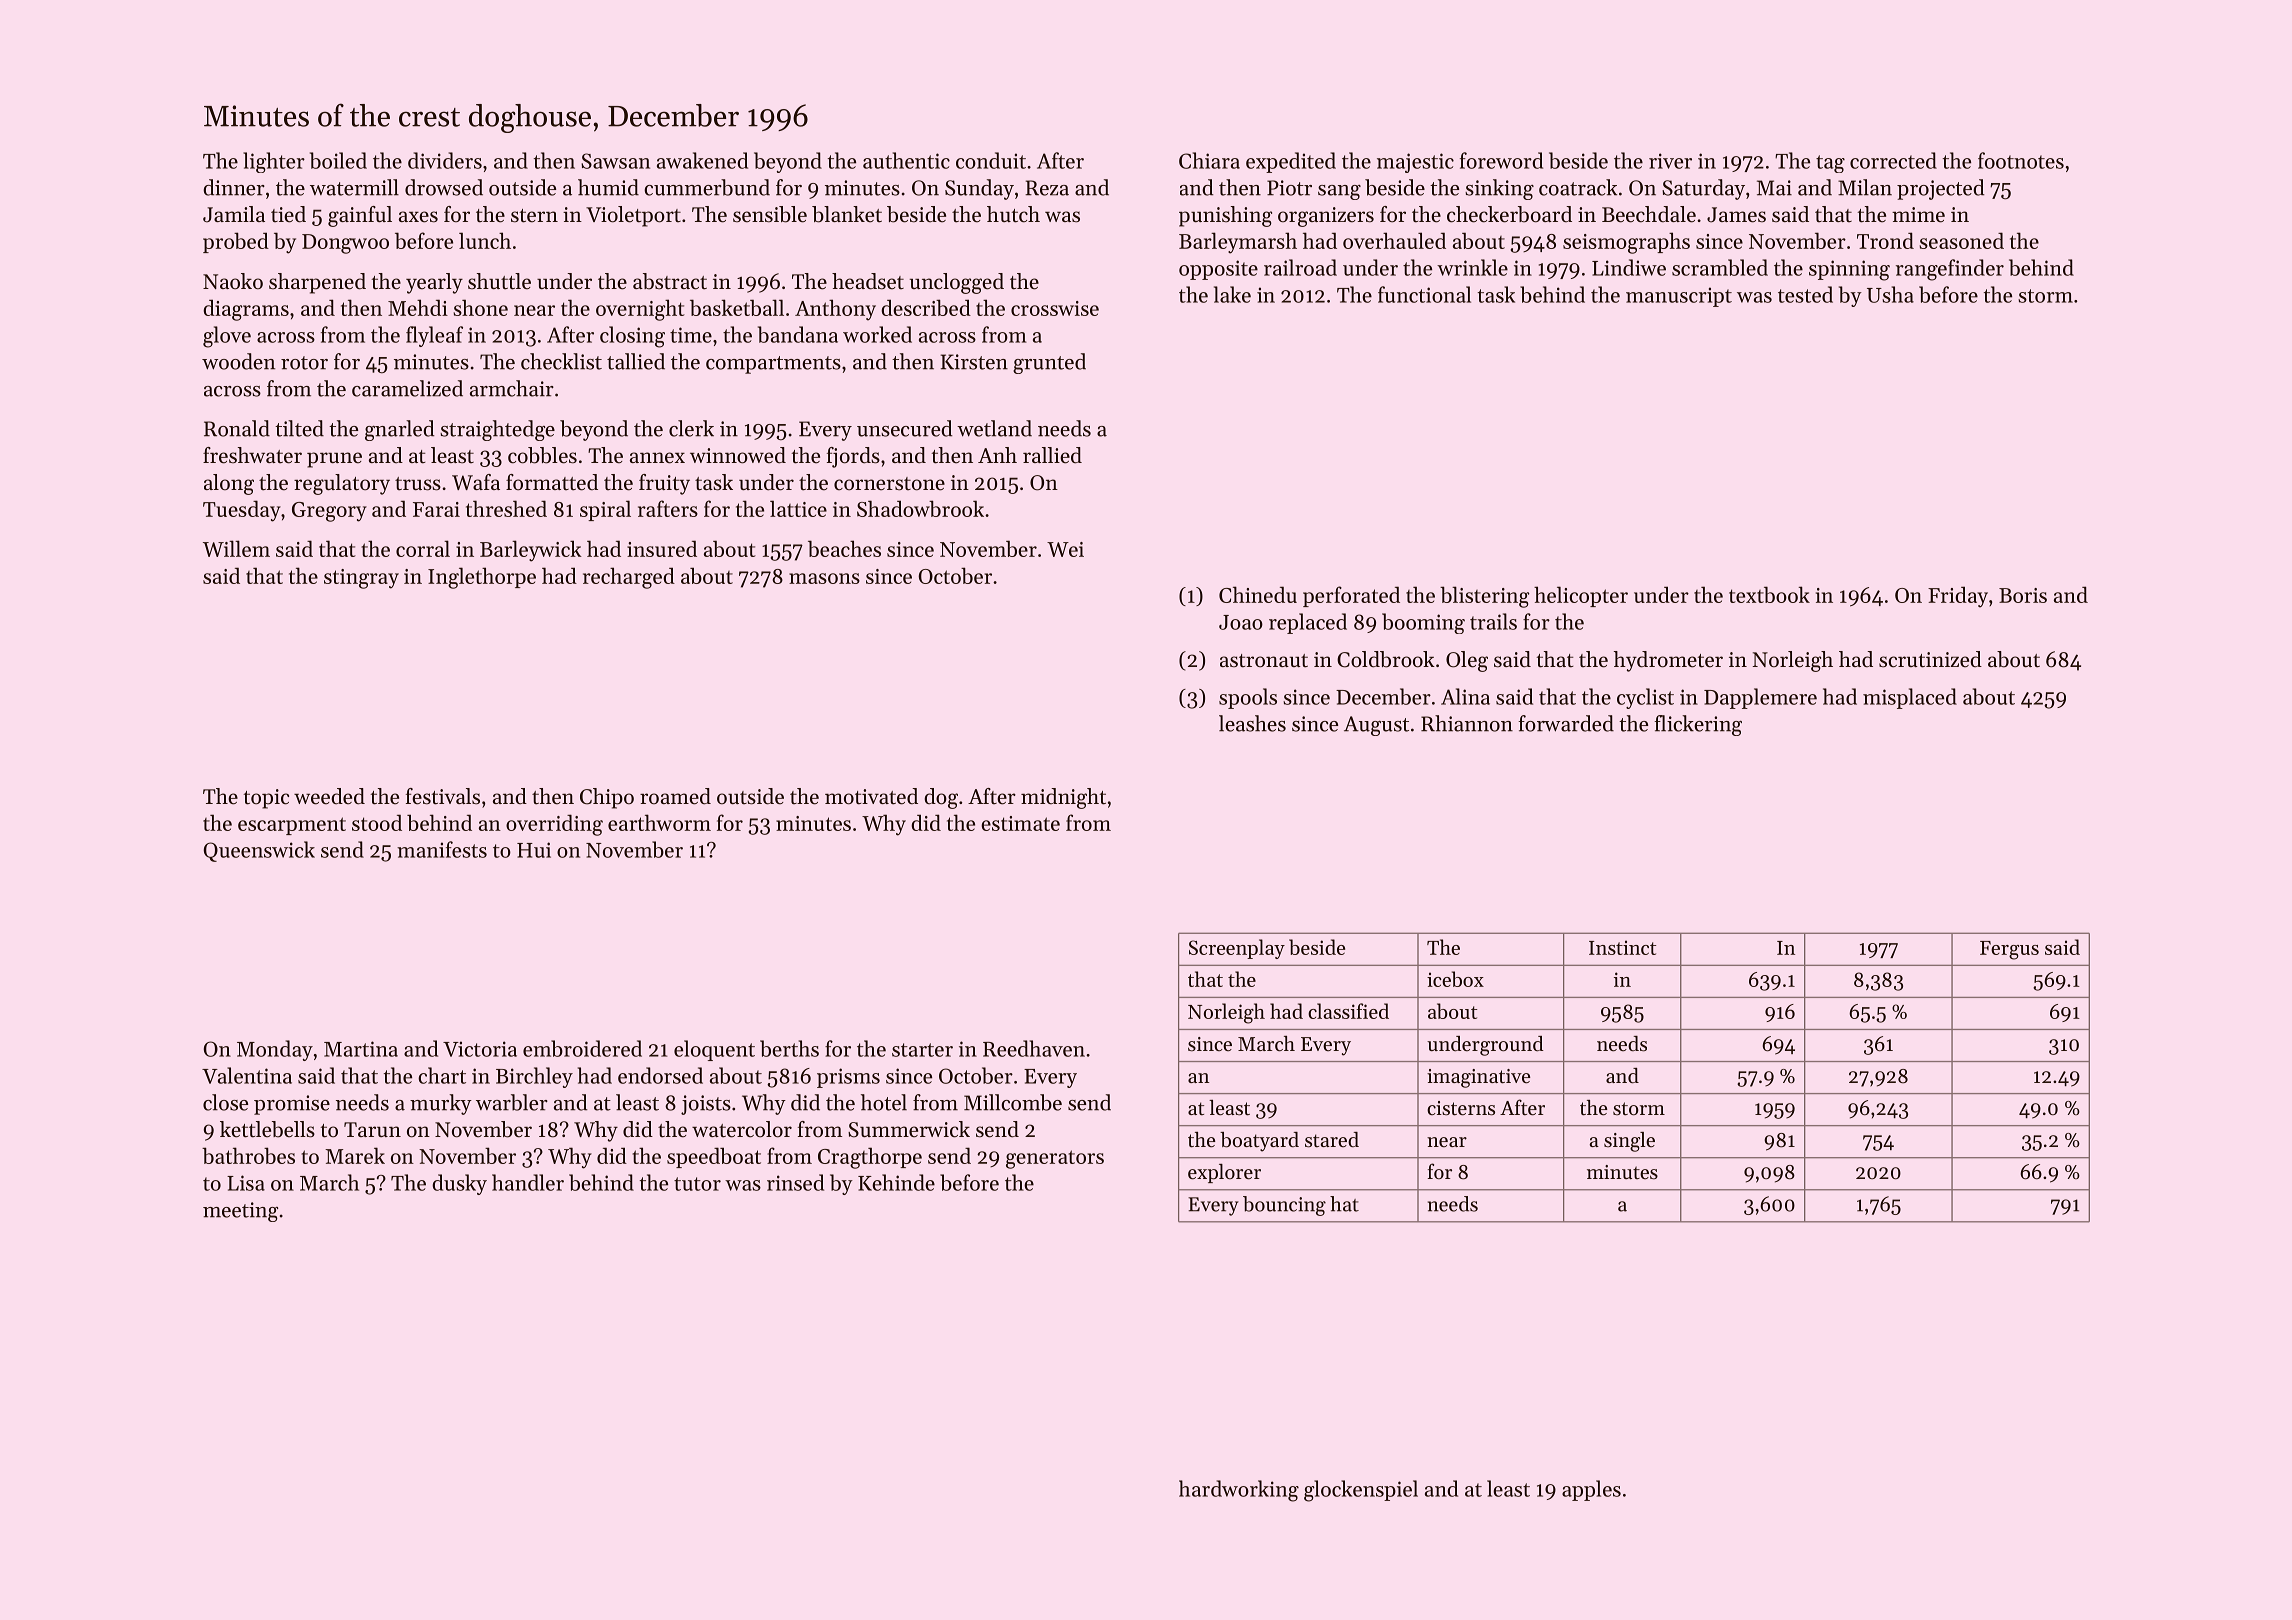  What do you see at coordinates (443, 796) in the image?
I see `festivals` at bounding box center [443, 796].
